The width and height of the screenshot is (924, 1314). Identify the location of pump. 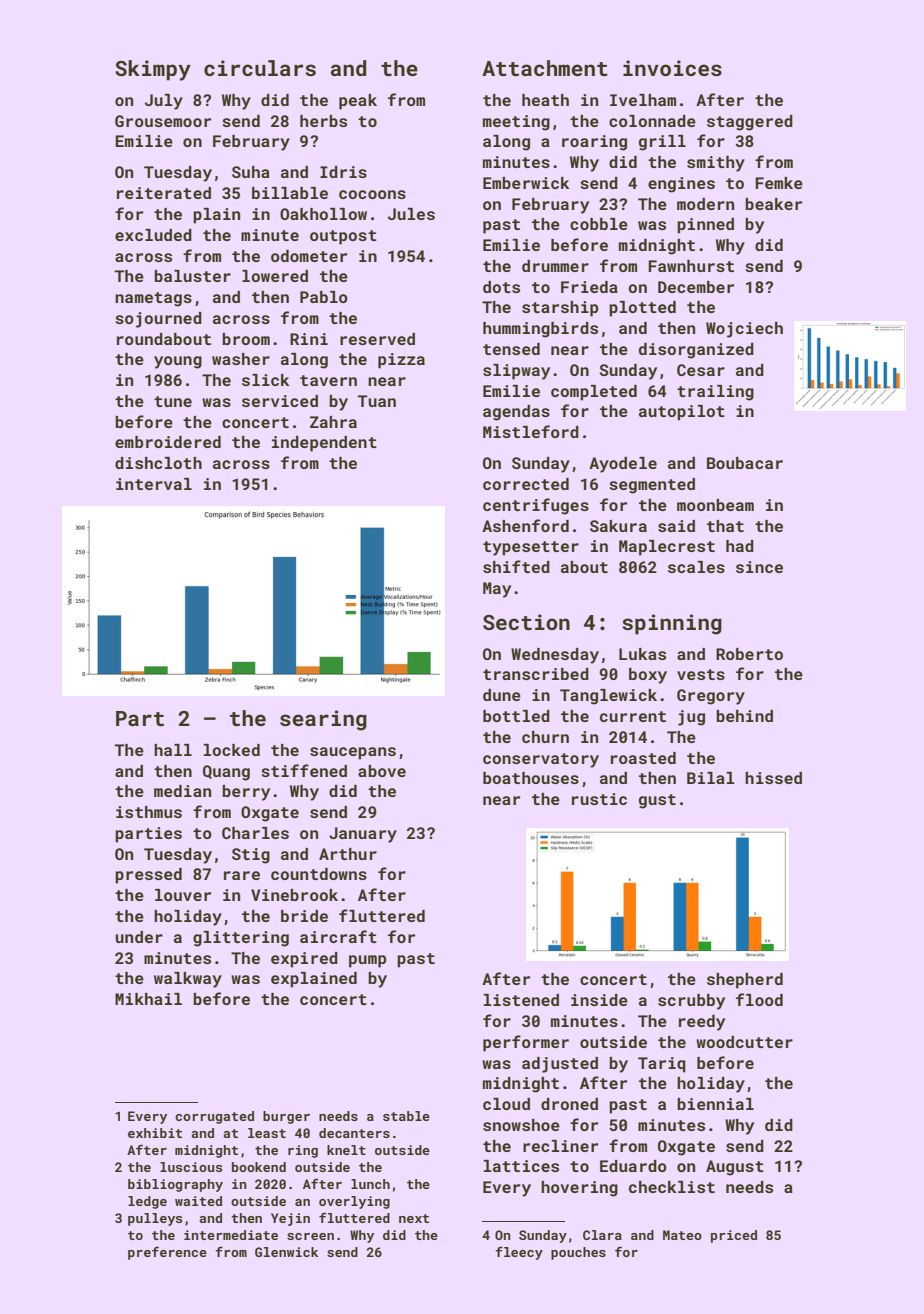
(367, 961).
